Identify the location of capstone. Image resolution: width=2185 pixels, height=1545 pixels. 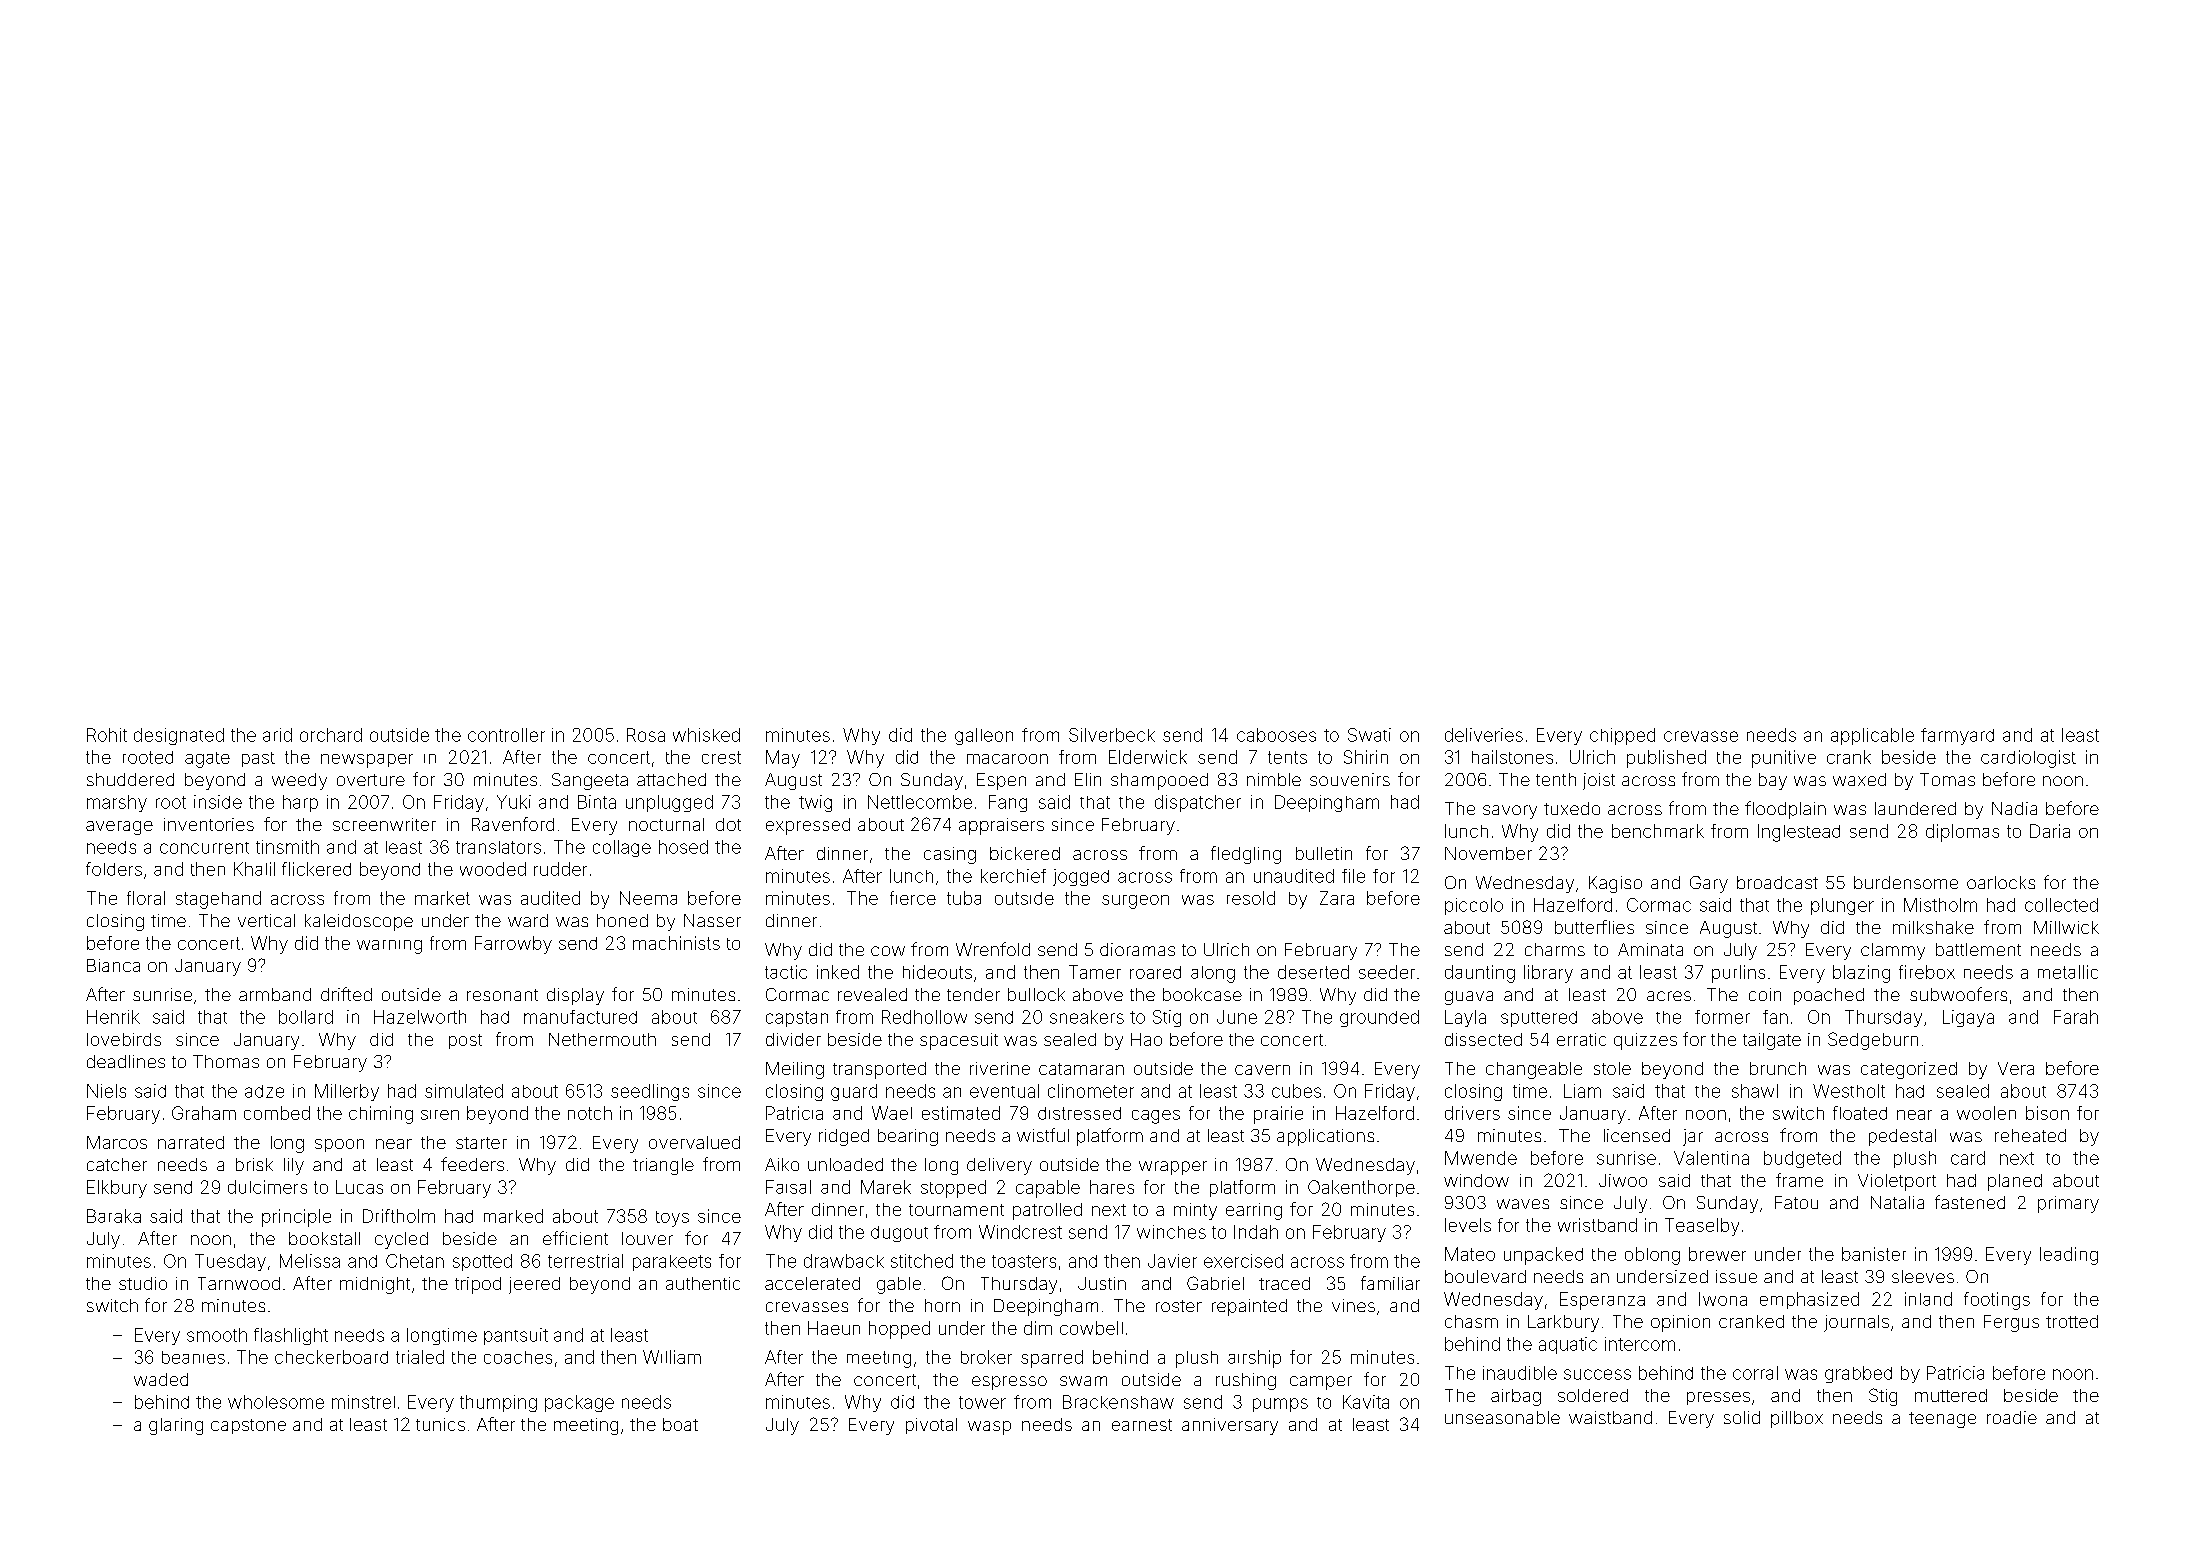
(248, 1426).
